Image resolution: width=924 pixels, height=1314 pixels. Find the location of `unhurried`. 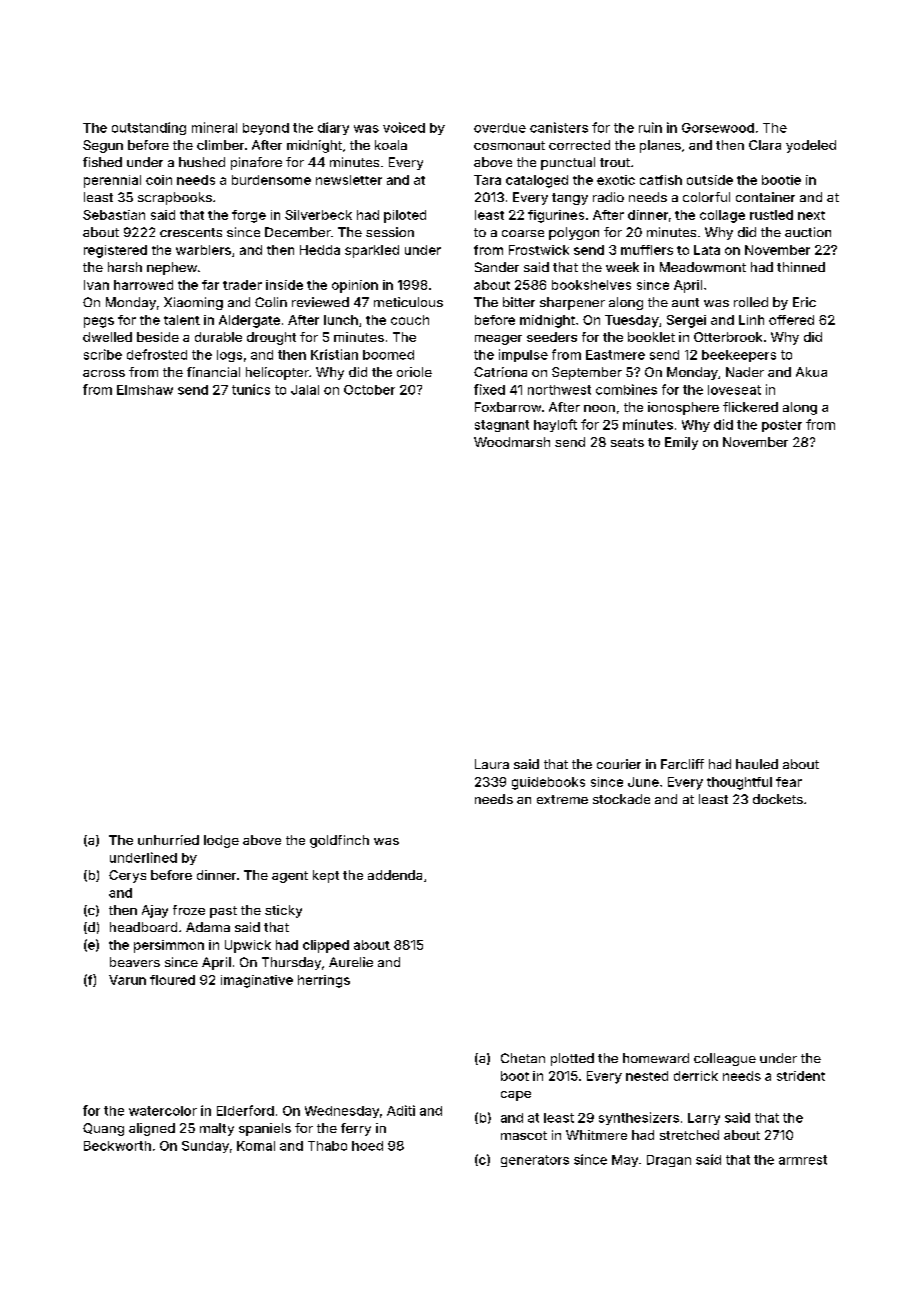

unhurried is located at coordinates (168, 840).
